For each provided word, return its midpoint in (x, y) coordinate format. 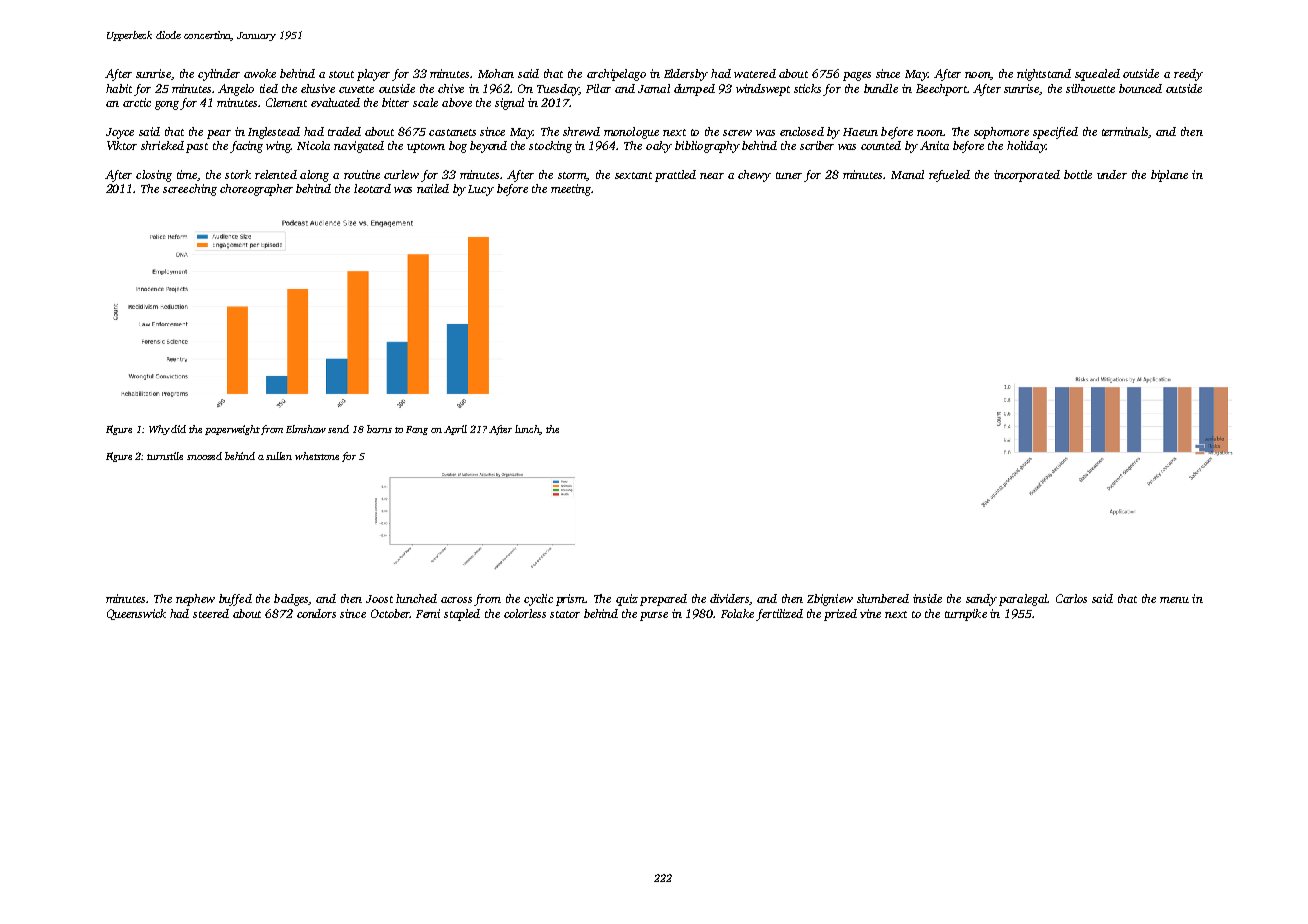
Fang (417, 430)
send (338, 429)
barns (379, 429)
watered (755, 73)
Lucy (481, 190)
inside (927, 598)
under (1112, 174)
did (178, 429)
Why (159, 430)
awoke (260, 73)
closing (154, 176)
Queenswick (136, 614)
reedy (1188, 75)
